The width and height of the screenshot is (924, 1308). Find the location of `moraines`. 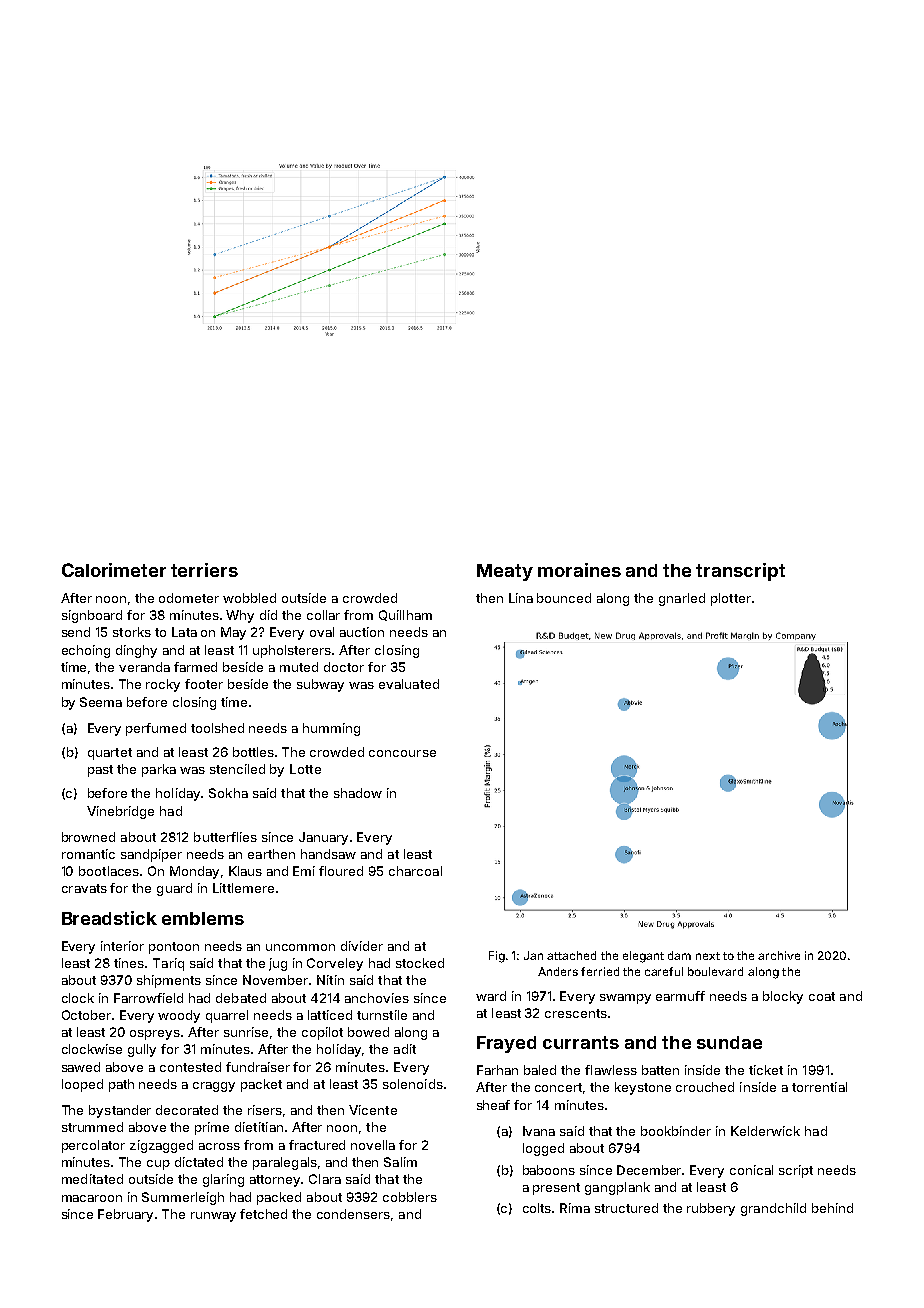

moraines is located at coordinates (579, 570).
